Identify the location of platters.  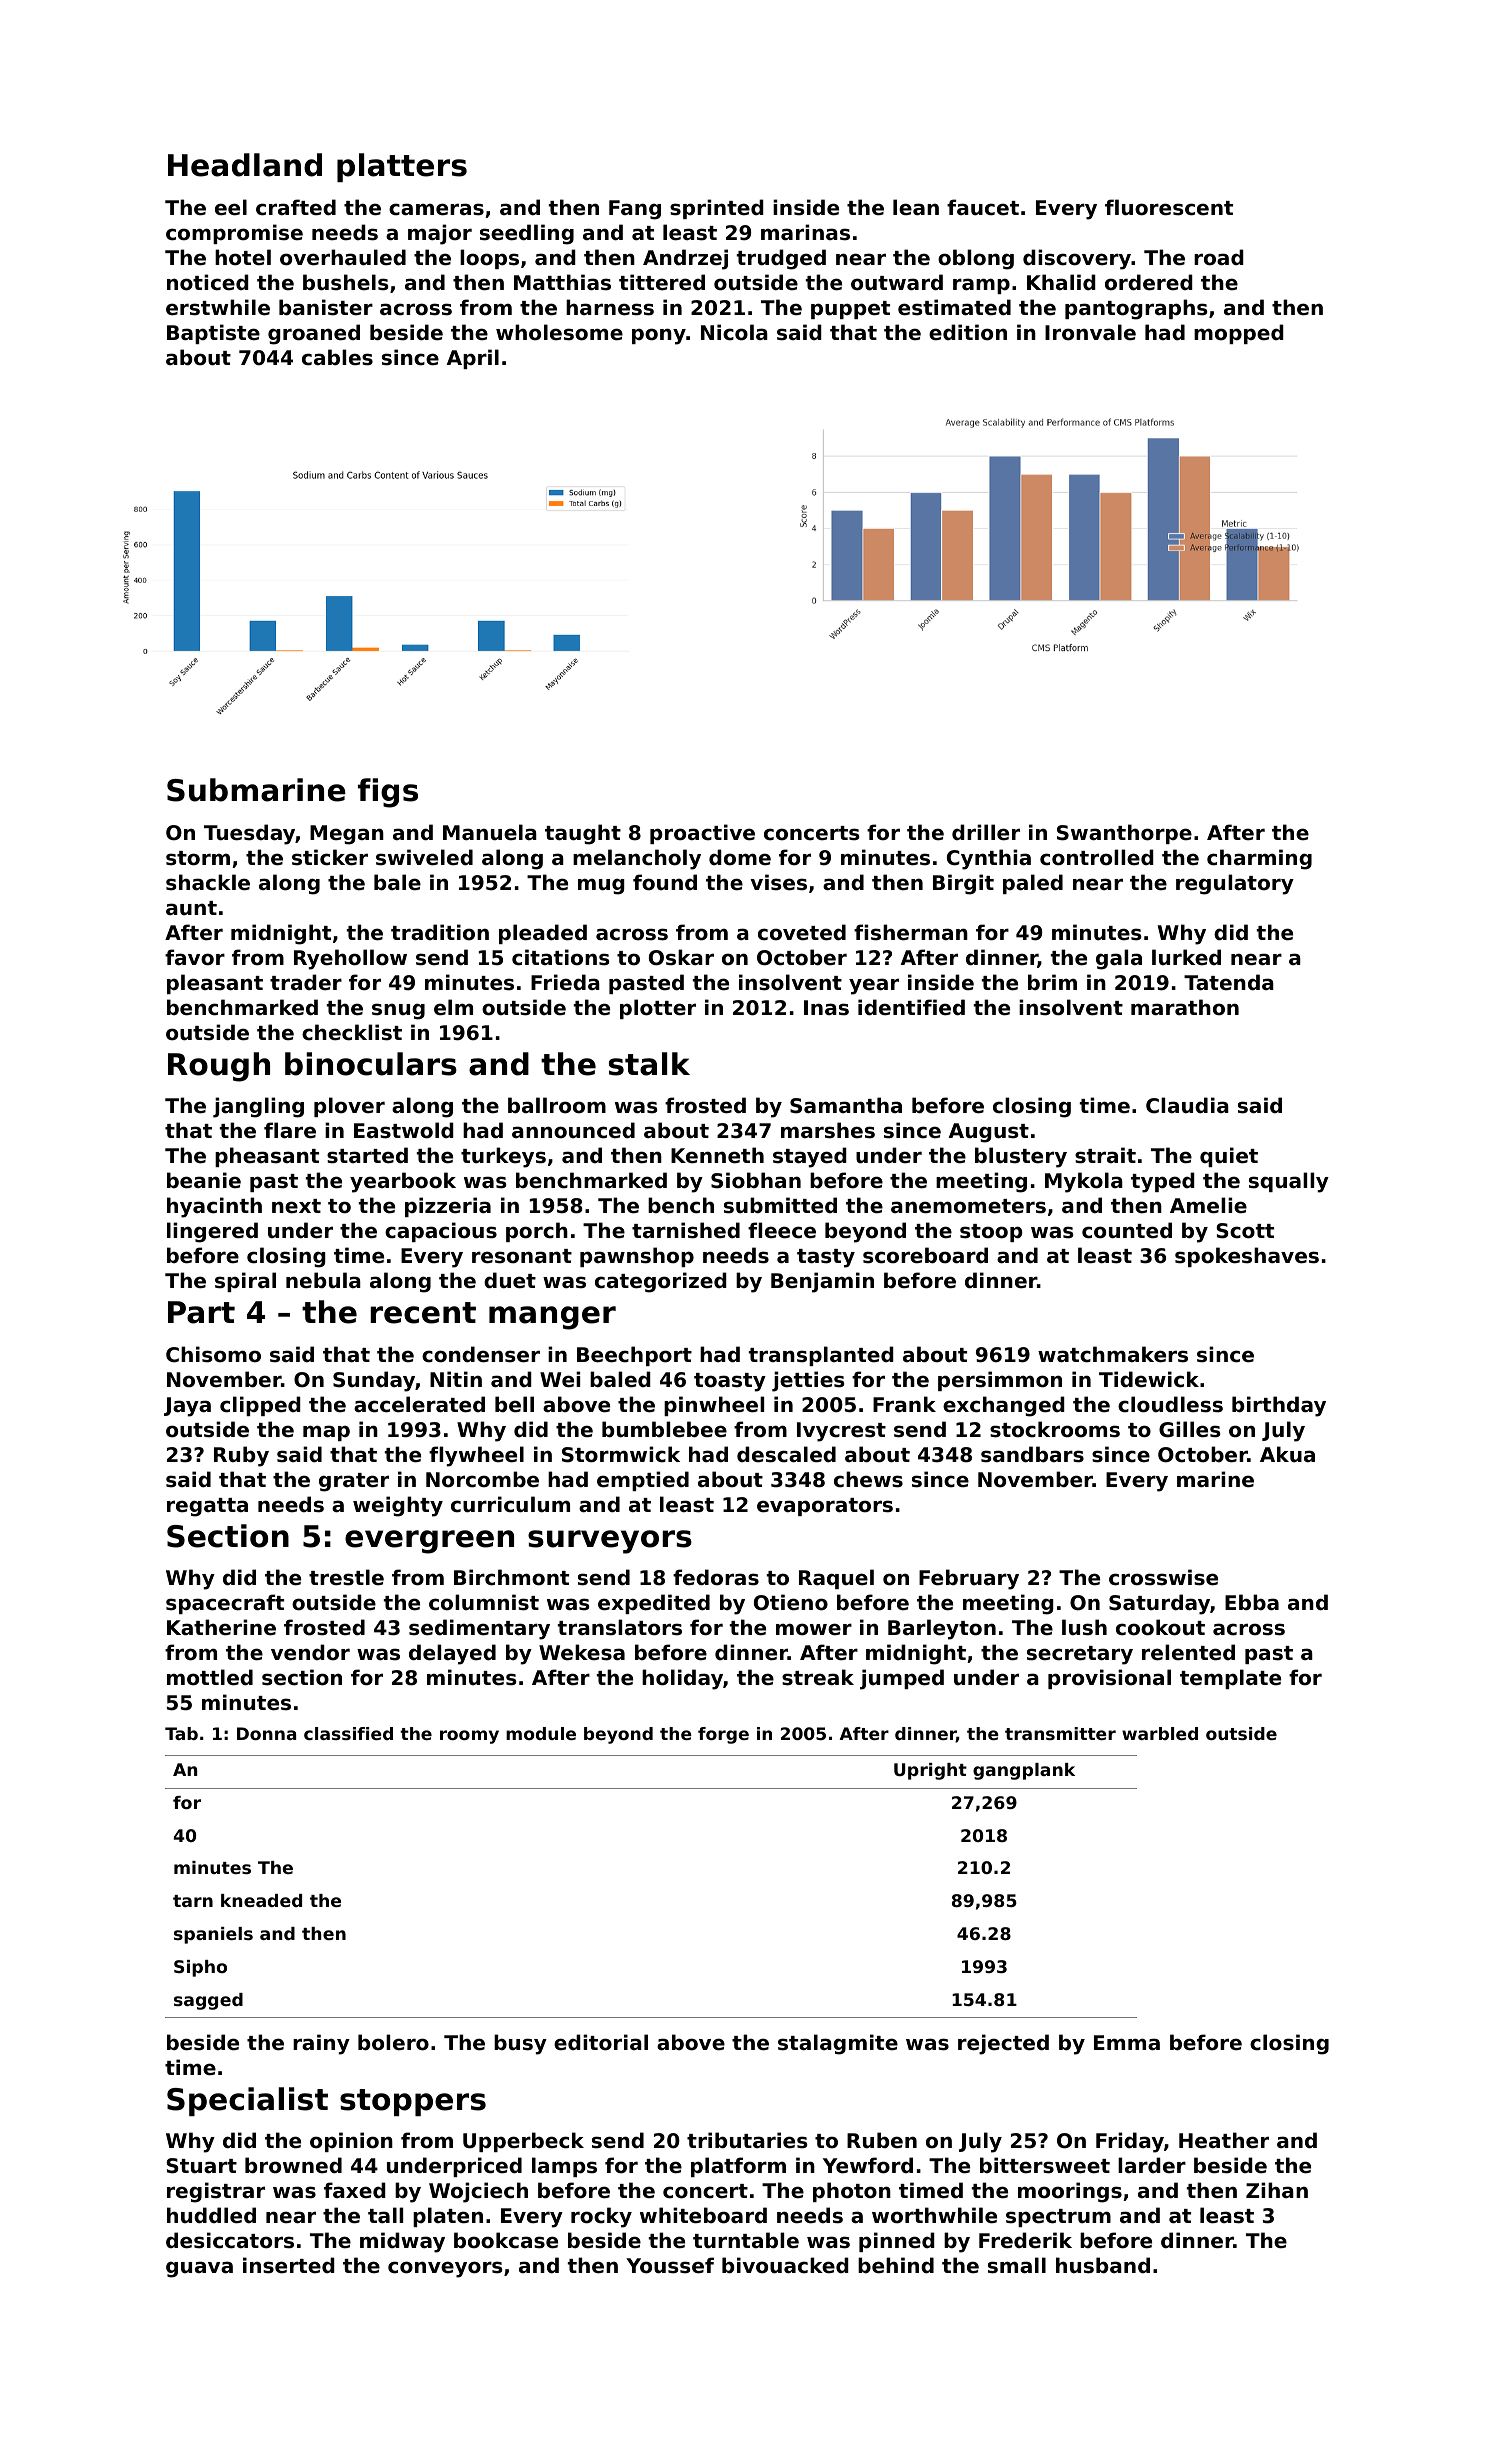
(402, 167).
